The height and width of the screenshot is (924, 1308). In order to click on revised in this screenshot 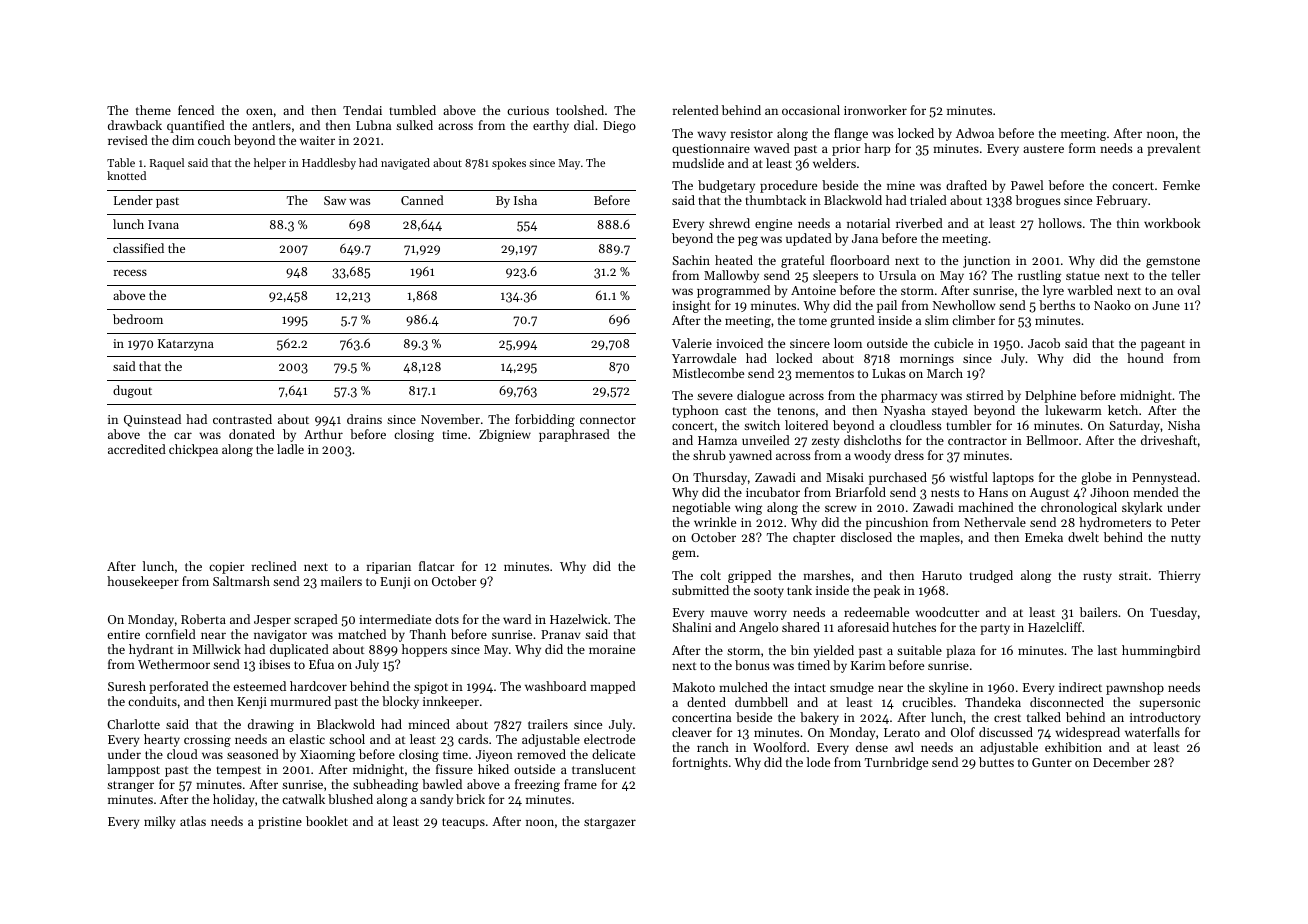, I will do `click(128, 140)`.
